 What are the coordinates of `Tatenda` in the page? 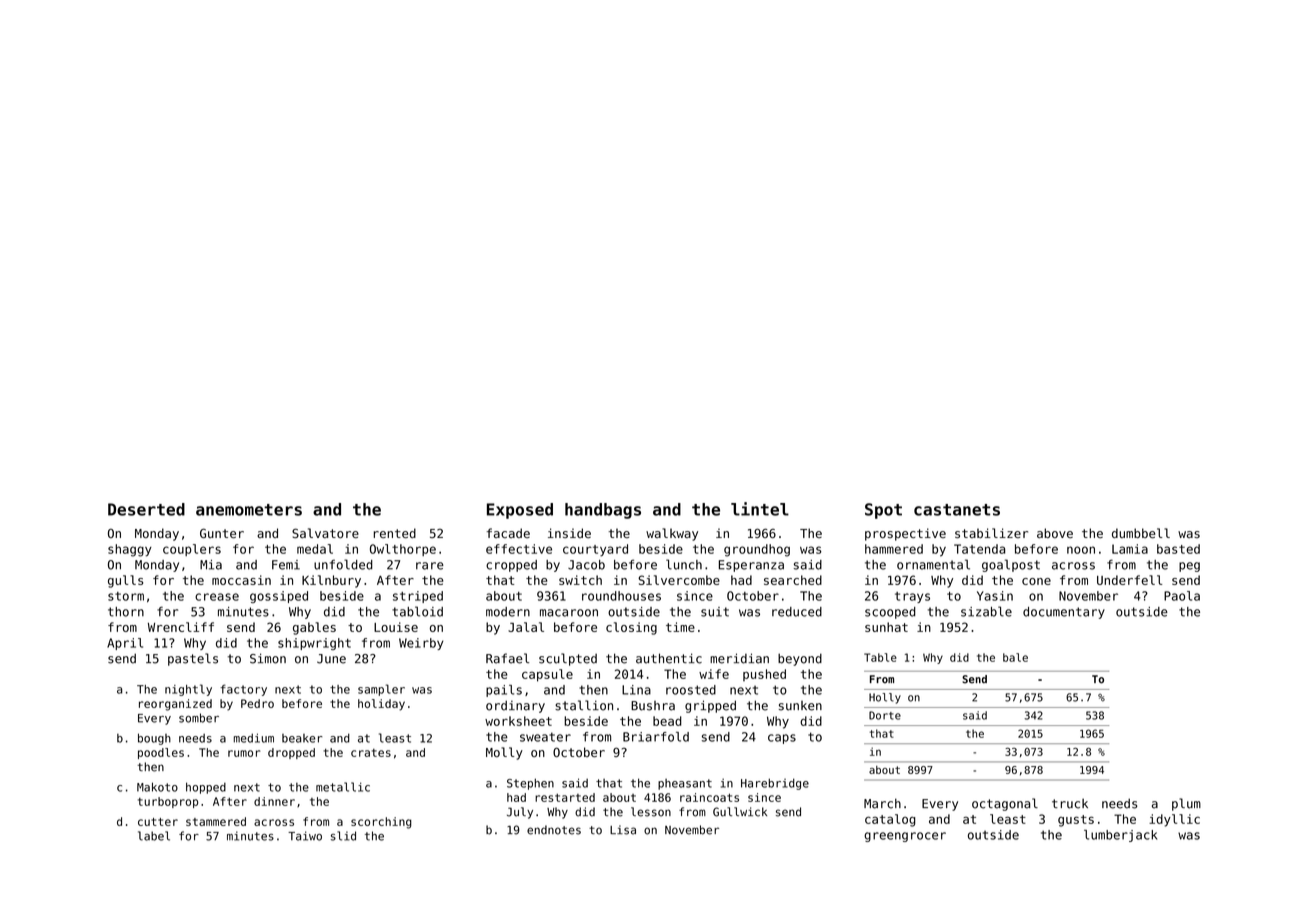 It's located at (979, 549).
